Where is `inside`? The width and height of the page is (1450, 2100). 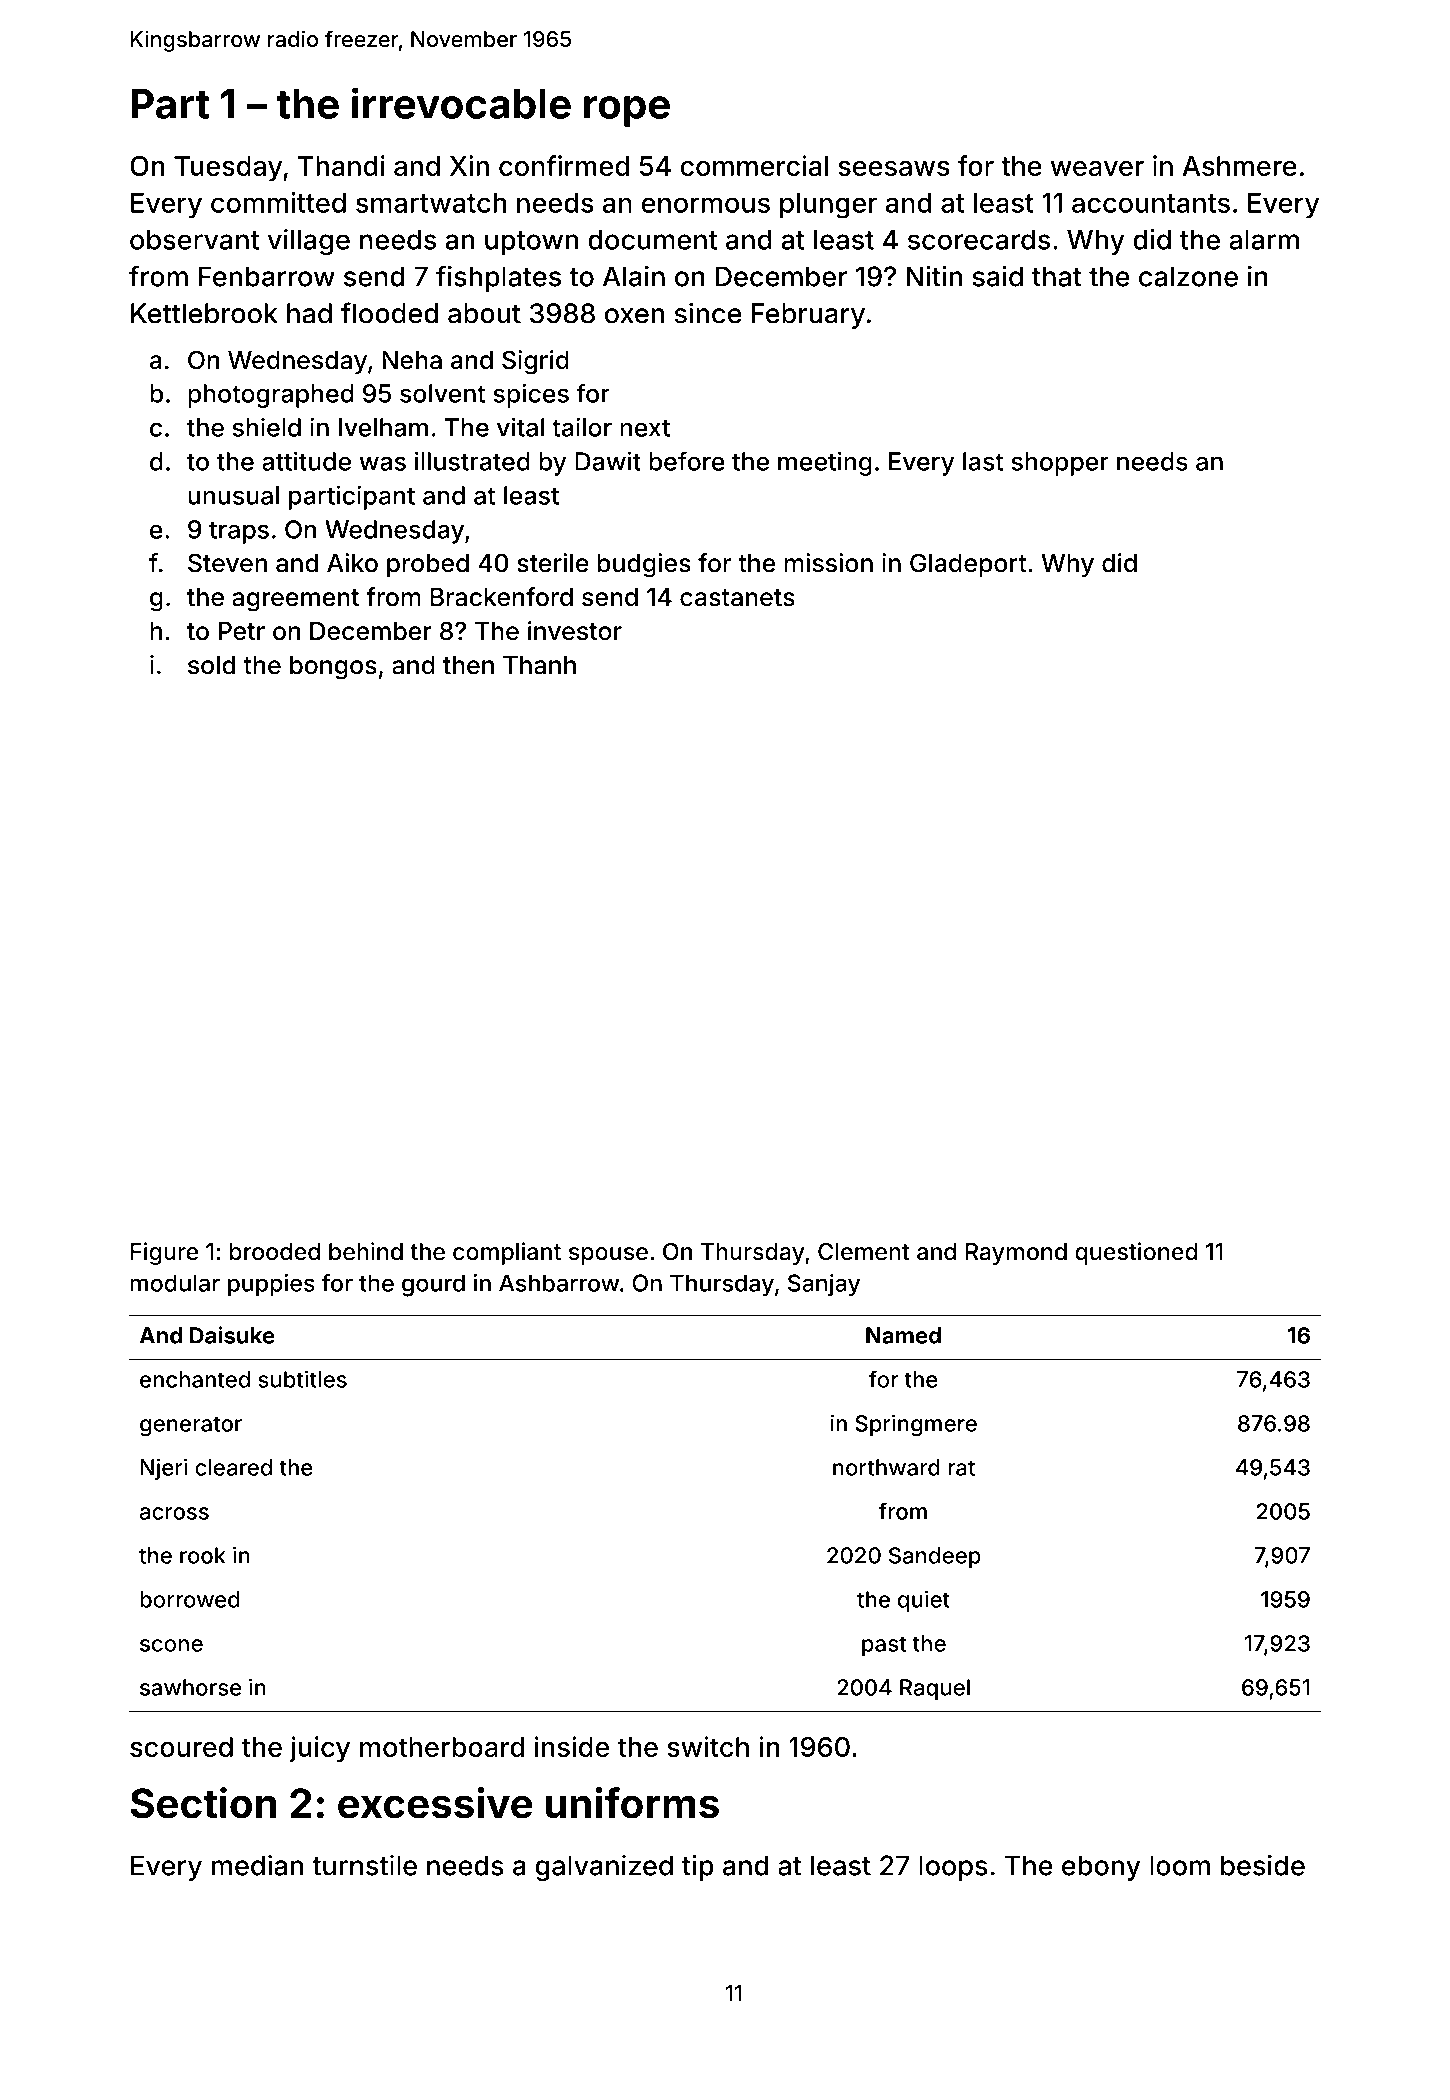
inside is located at coordinates (572, 1746).
